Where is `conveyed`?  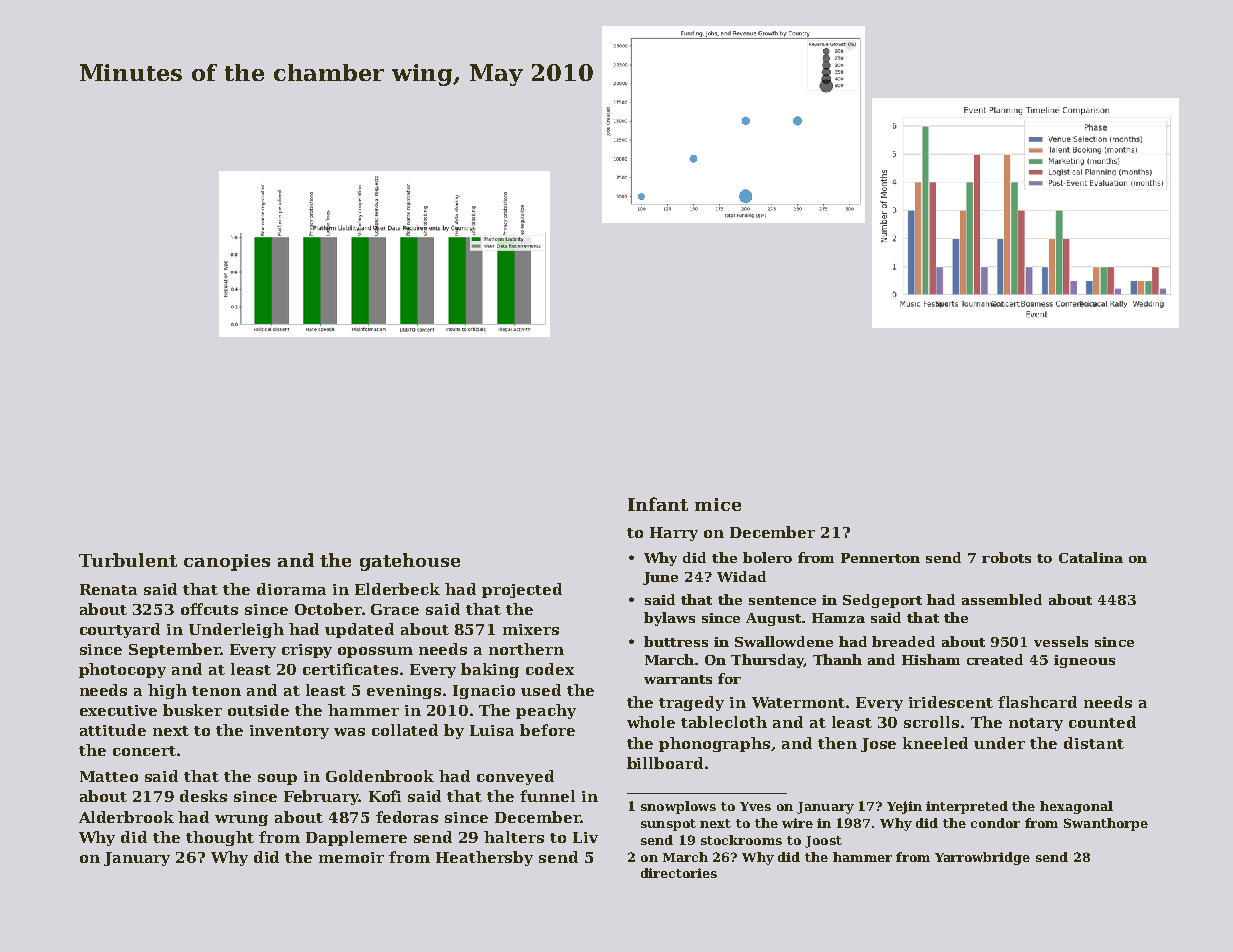 conveyed is located at coordinates (515, 777).
